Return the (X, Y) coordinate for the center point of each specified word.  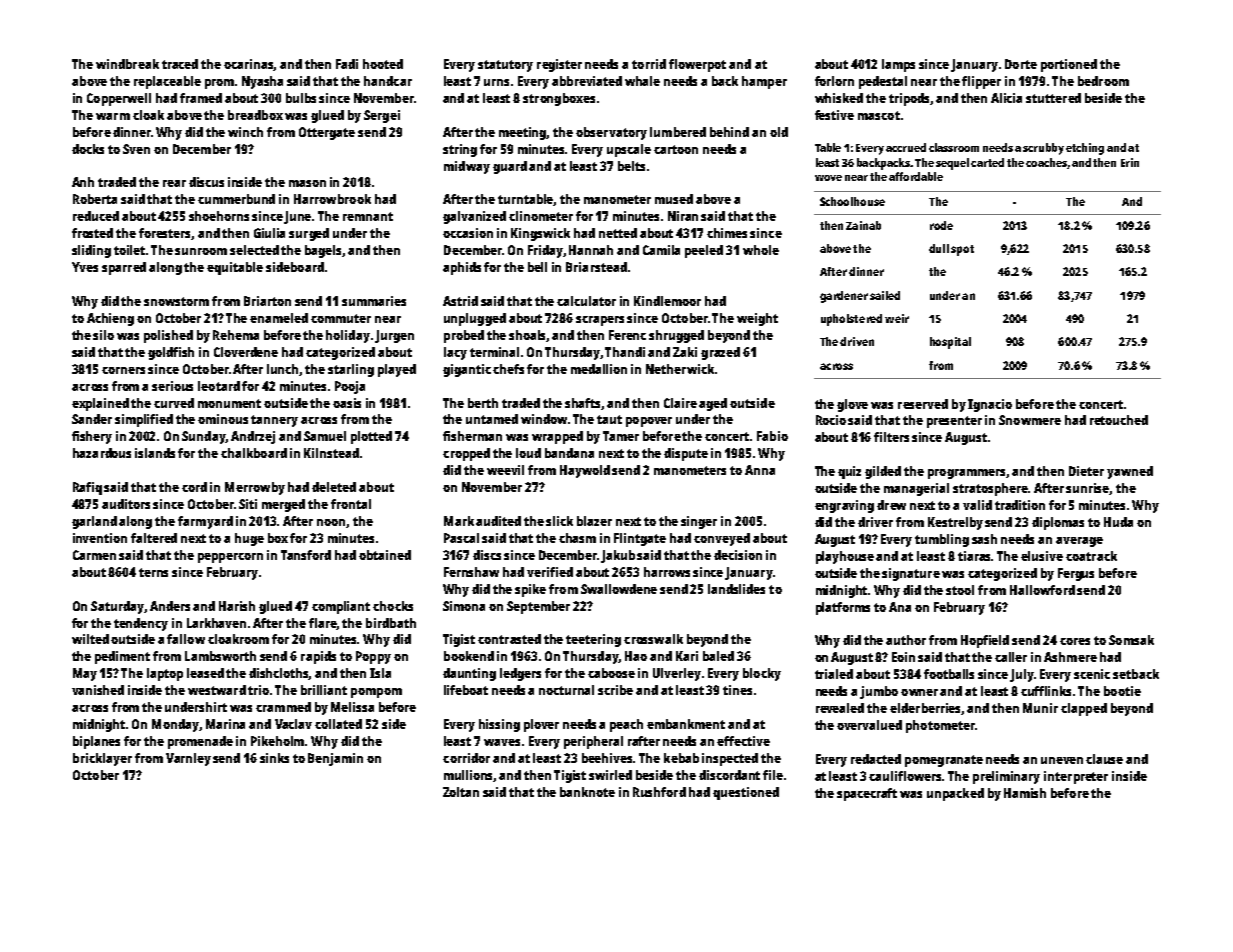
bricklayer (102, 759)
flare (323, 624)
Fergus (1076, 574)
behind (729, 132)
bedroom (1103, 81)
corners (123, 370)
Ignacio (990, 405)
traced (180, 64)
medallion (599, 369)
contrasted (509, 639)
